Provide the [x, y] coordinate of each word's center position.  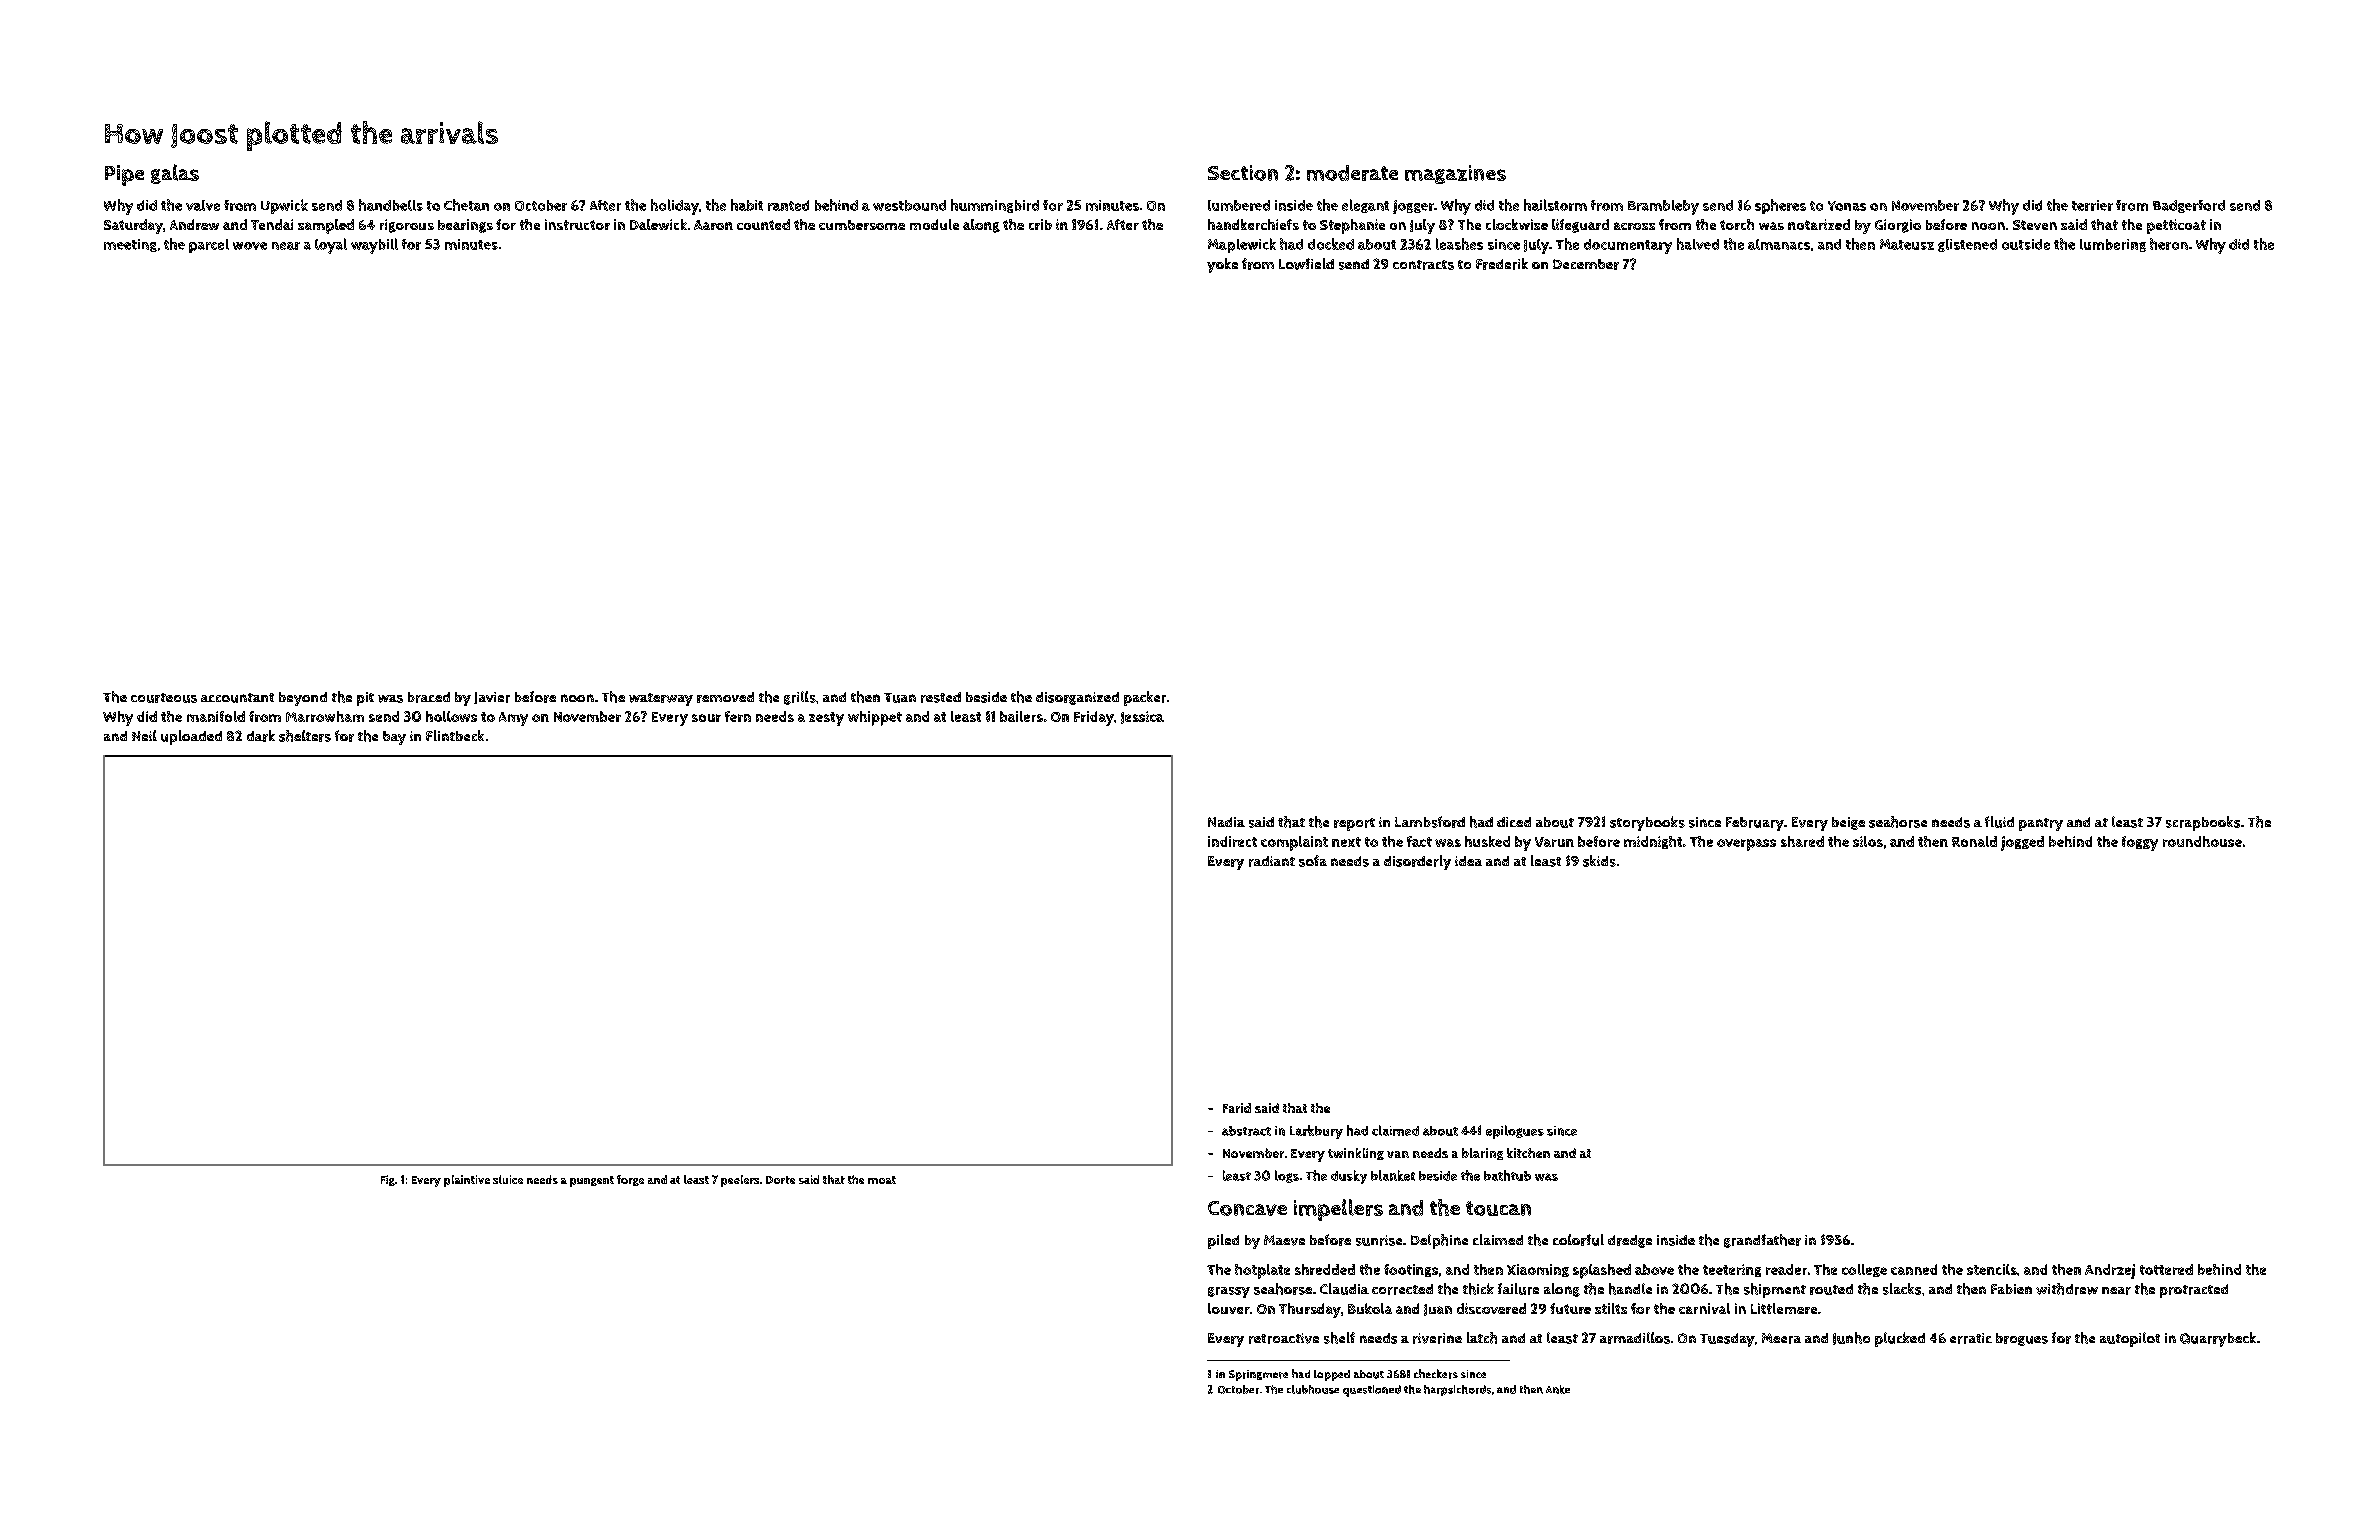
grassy [1229, 1292]
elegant [1365, 206]
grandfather [1762, 1241]
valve [203, 205]
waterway [661, 699]
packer [1145, 698]
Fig [388, 1180]
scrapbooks [2203, 823]
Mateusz [1907, 244]
